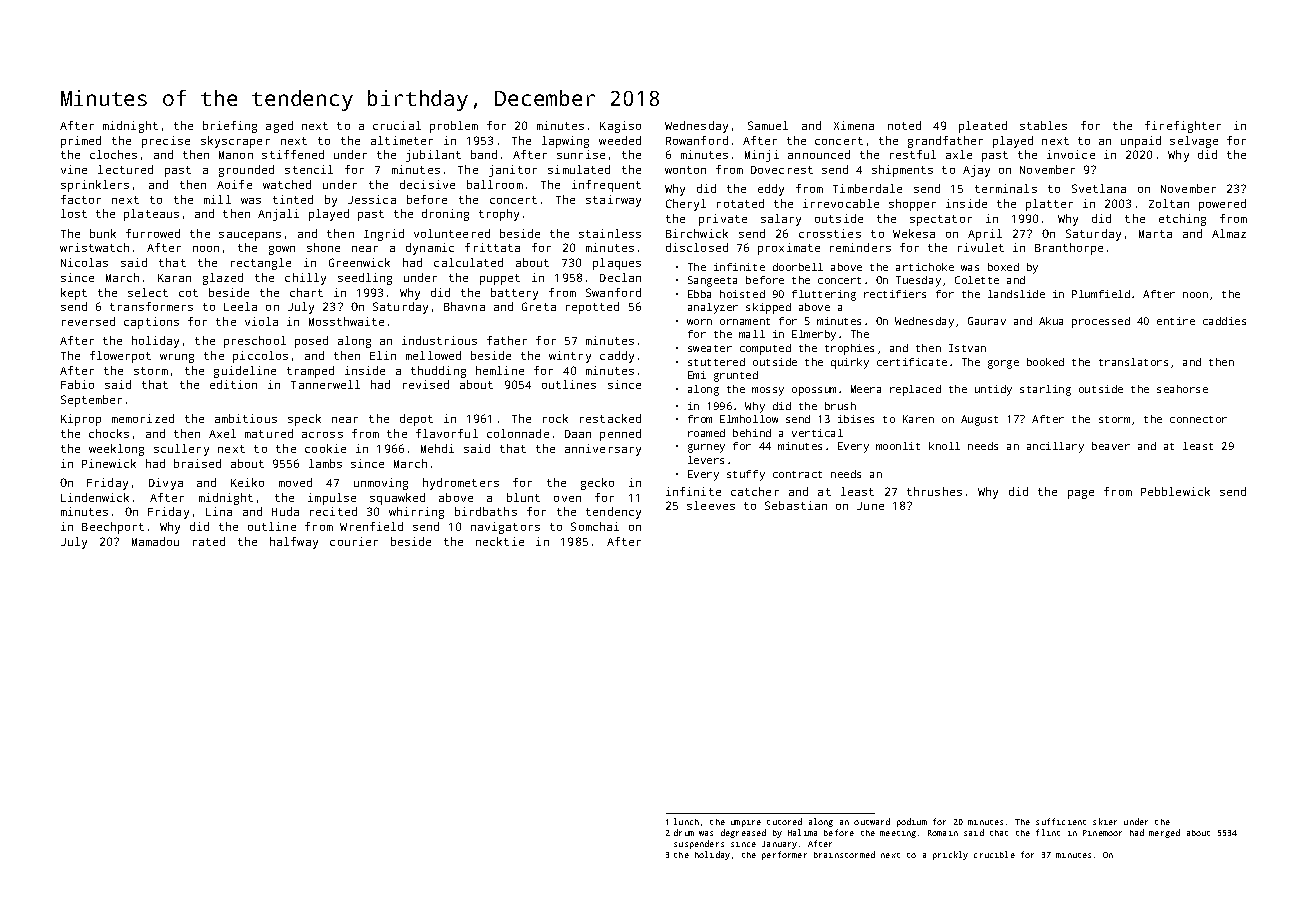 The height and width of the screenshot is (924, 1308). I want to click on lambs, so click(325, 463).
